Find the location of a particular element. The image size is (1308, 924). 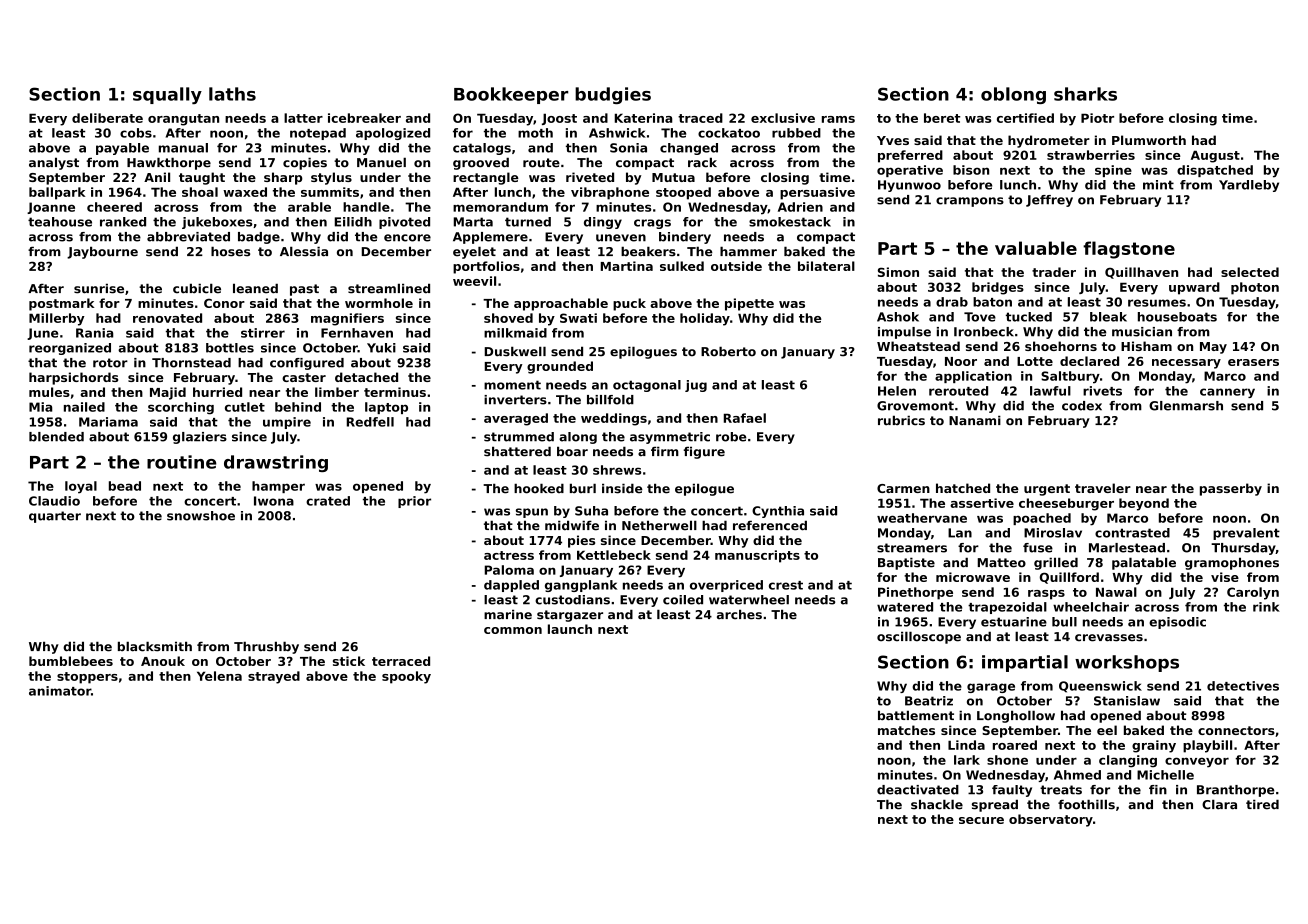

animator is located at coordinates (60, 691).
